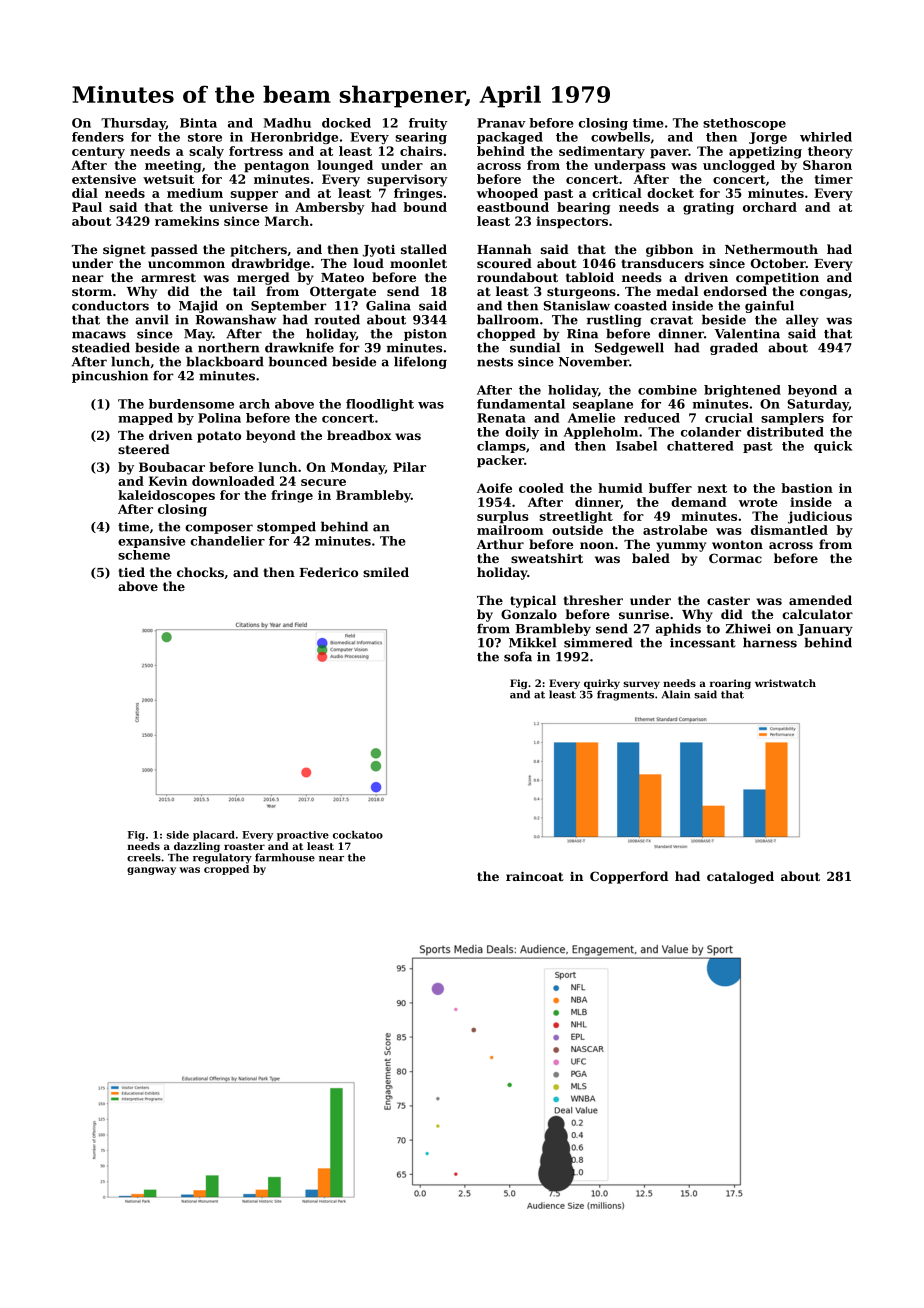  What do you see at coordinates (547, 558) in the screenshot?
I see `sweatshirt` at bounding box center [547, 558].
